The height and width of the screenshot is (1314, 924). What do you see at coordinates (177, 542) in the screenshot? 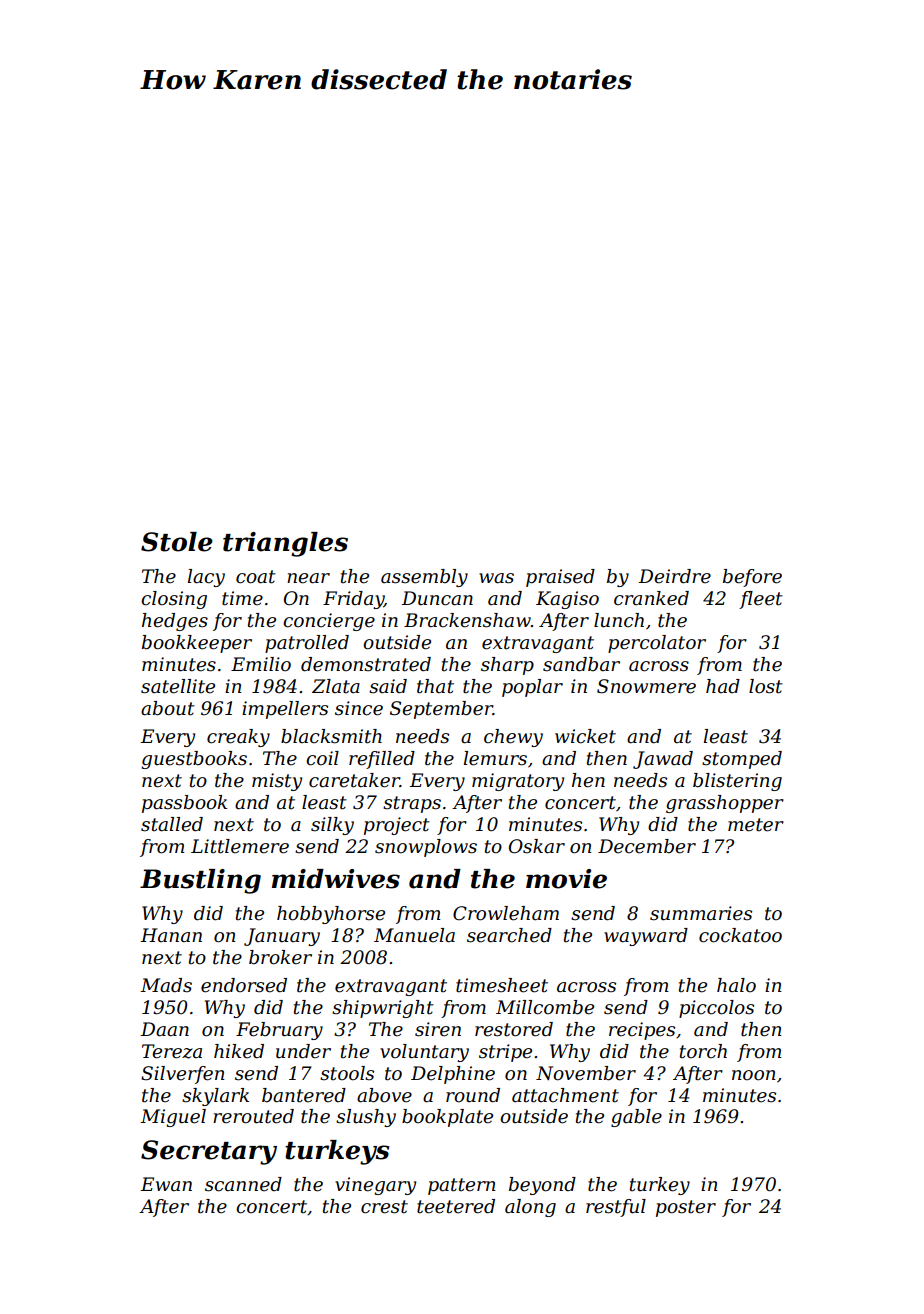
I see `Stole` at bounding box center [177, 542].
